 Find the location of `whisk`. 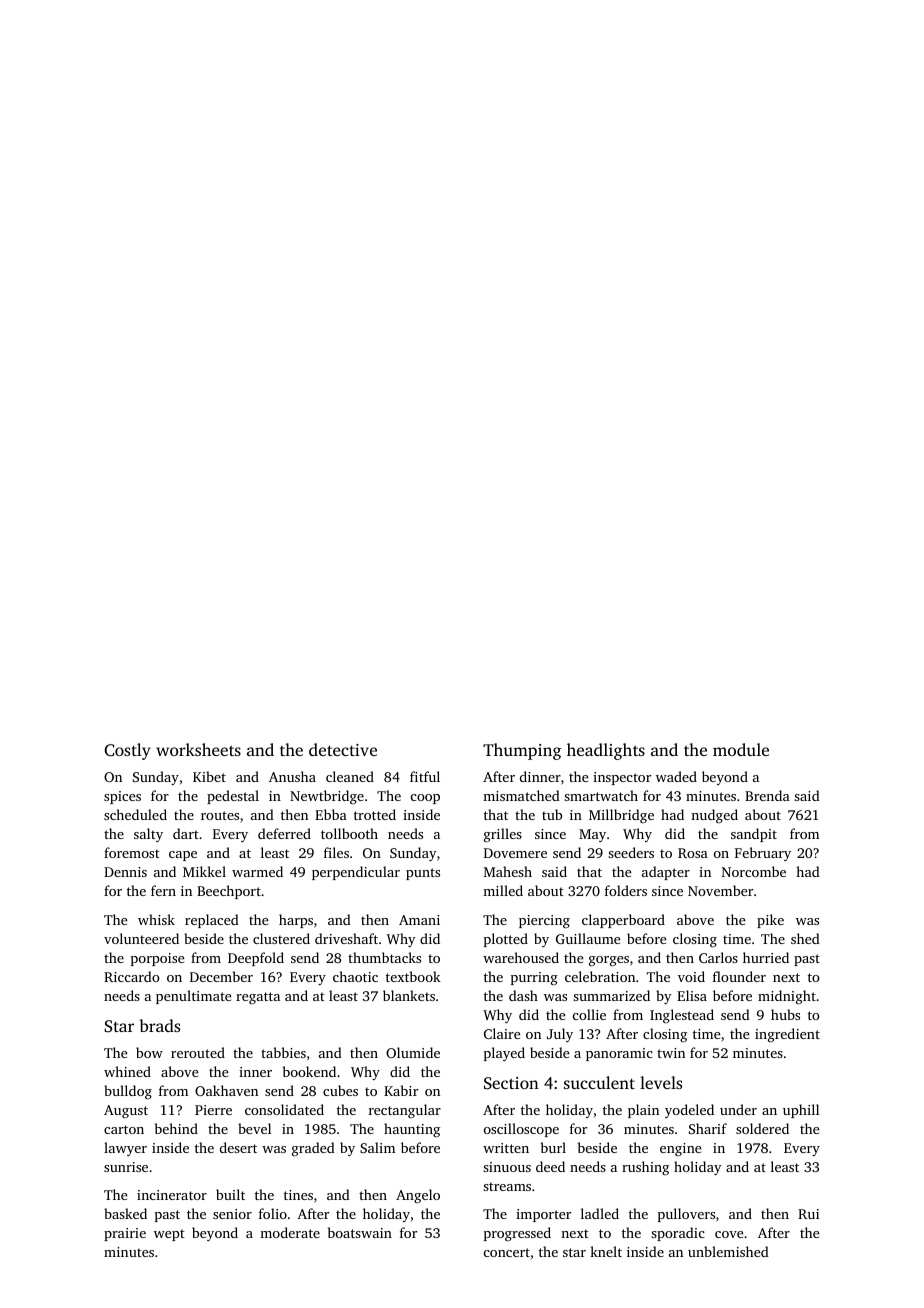

whisk is located at coordinates (156, 919).
